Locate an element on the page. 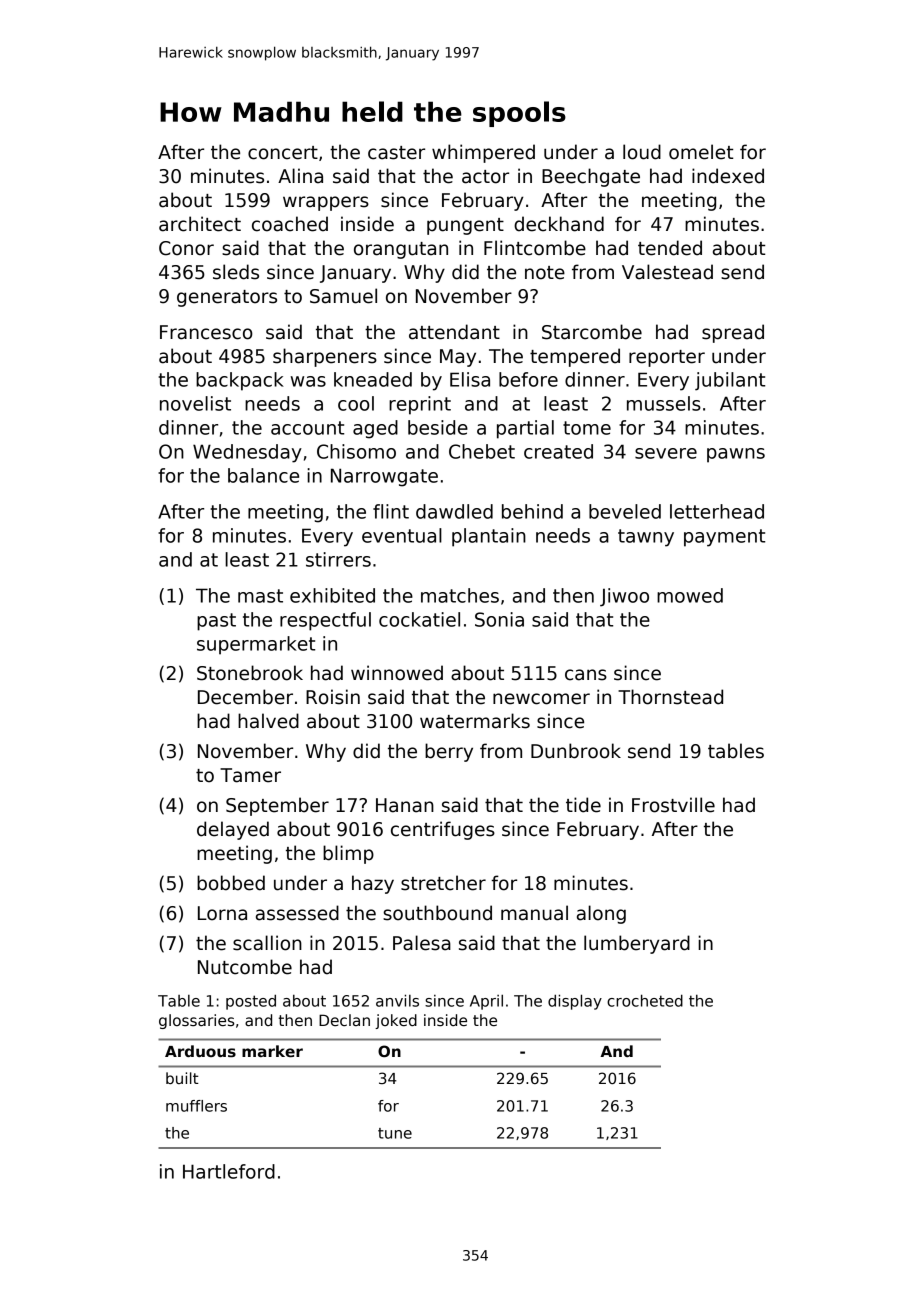  crocheted is located at coordinates (645, 1000).
